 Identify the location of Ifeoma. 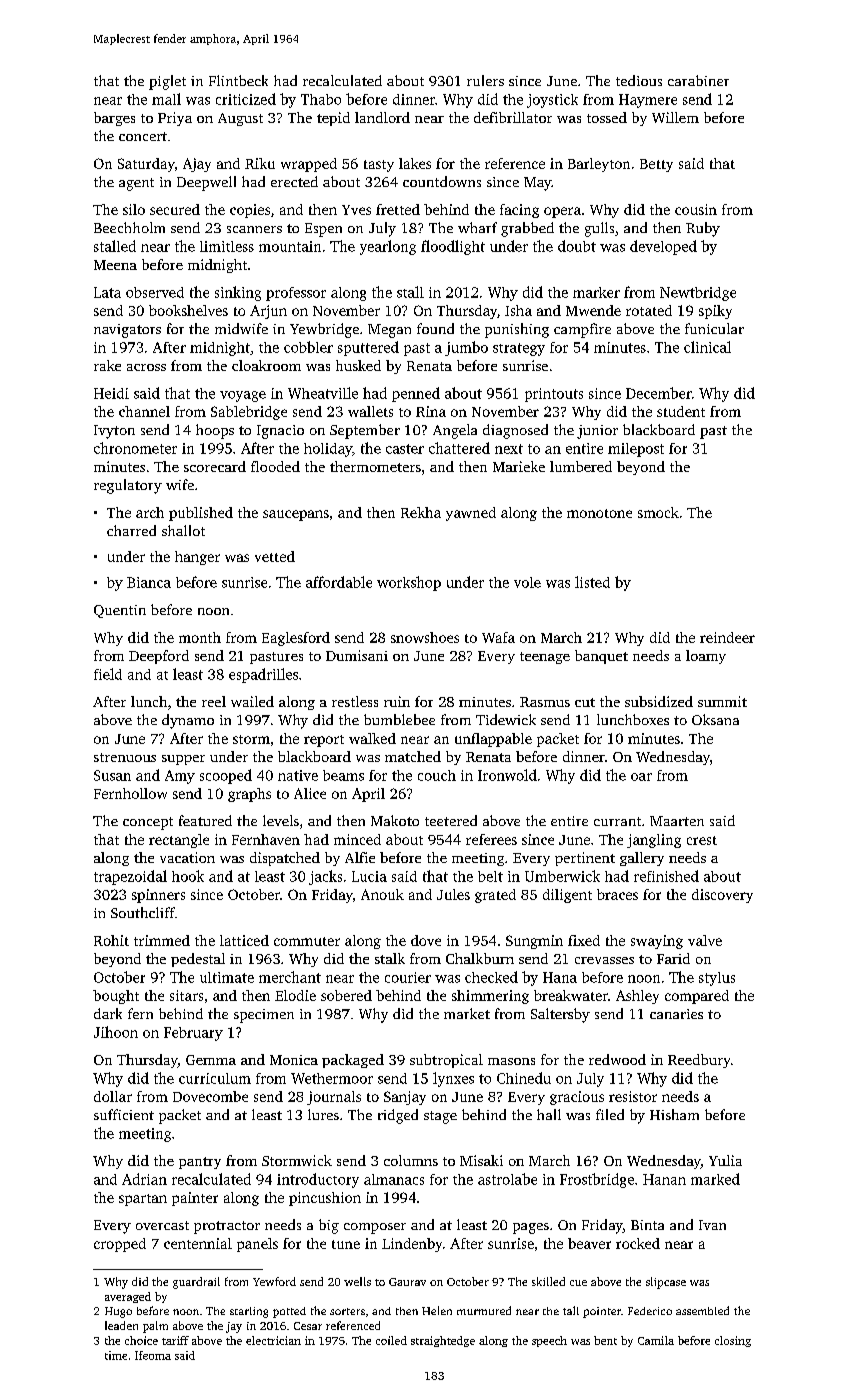
(153, 1355).
